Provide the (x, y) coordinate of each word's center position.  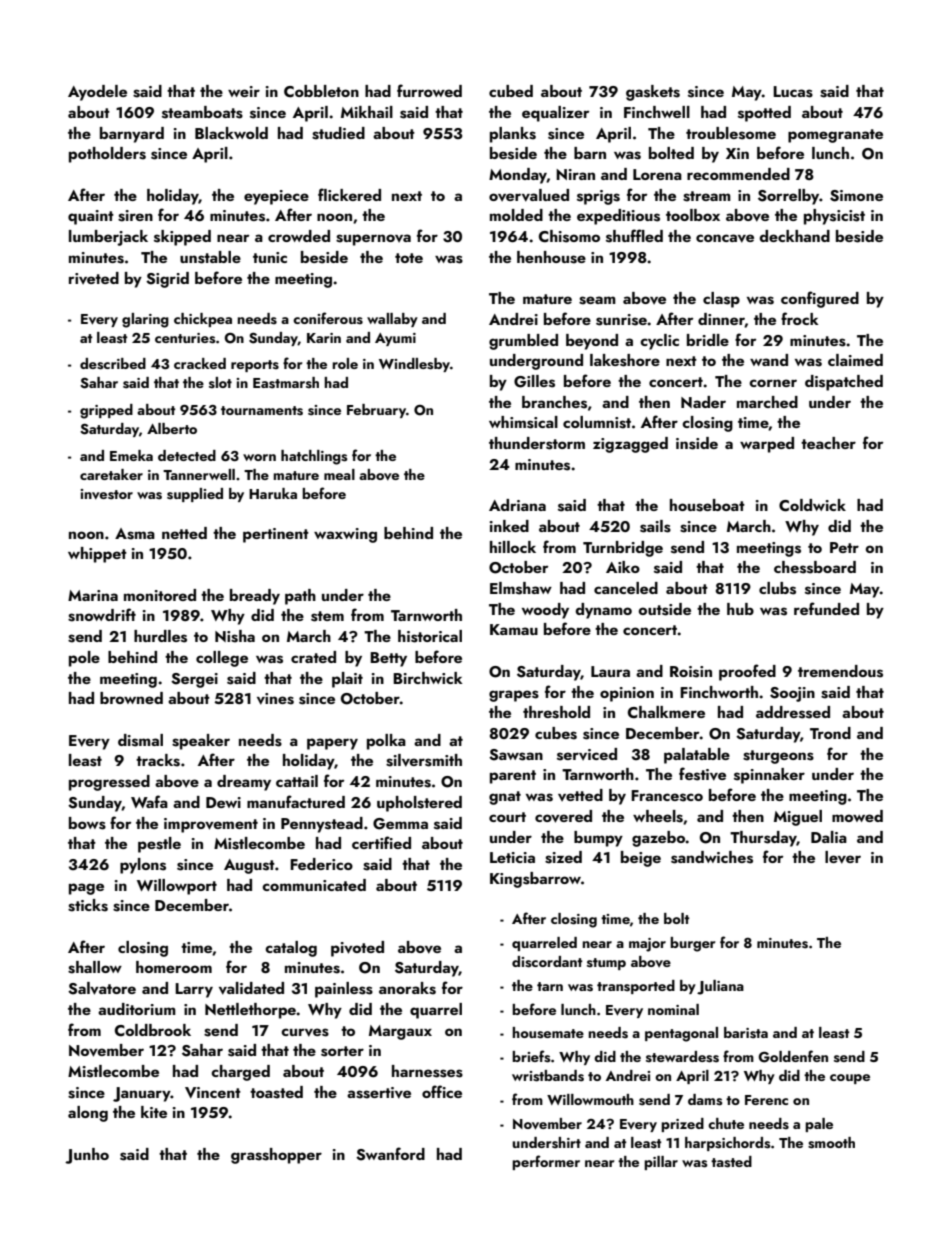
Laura (610, 671)
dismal (140, 740)
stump (606, 964)
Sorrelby (789, 197)
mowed (857, 816)
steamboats (202, 112)
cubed (511, 91)
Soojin (792, 694)
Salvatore (102, 988)
